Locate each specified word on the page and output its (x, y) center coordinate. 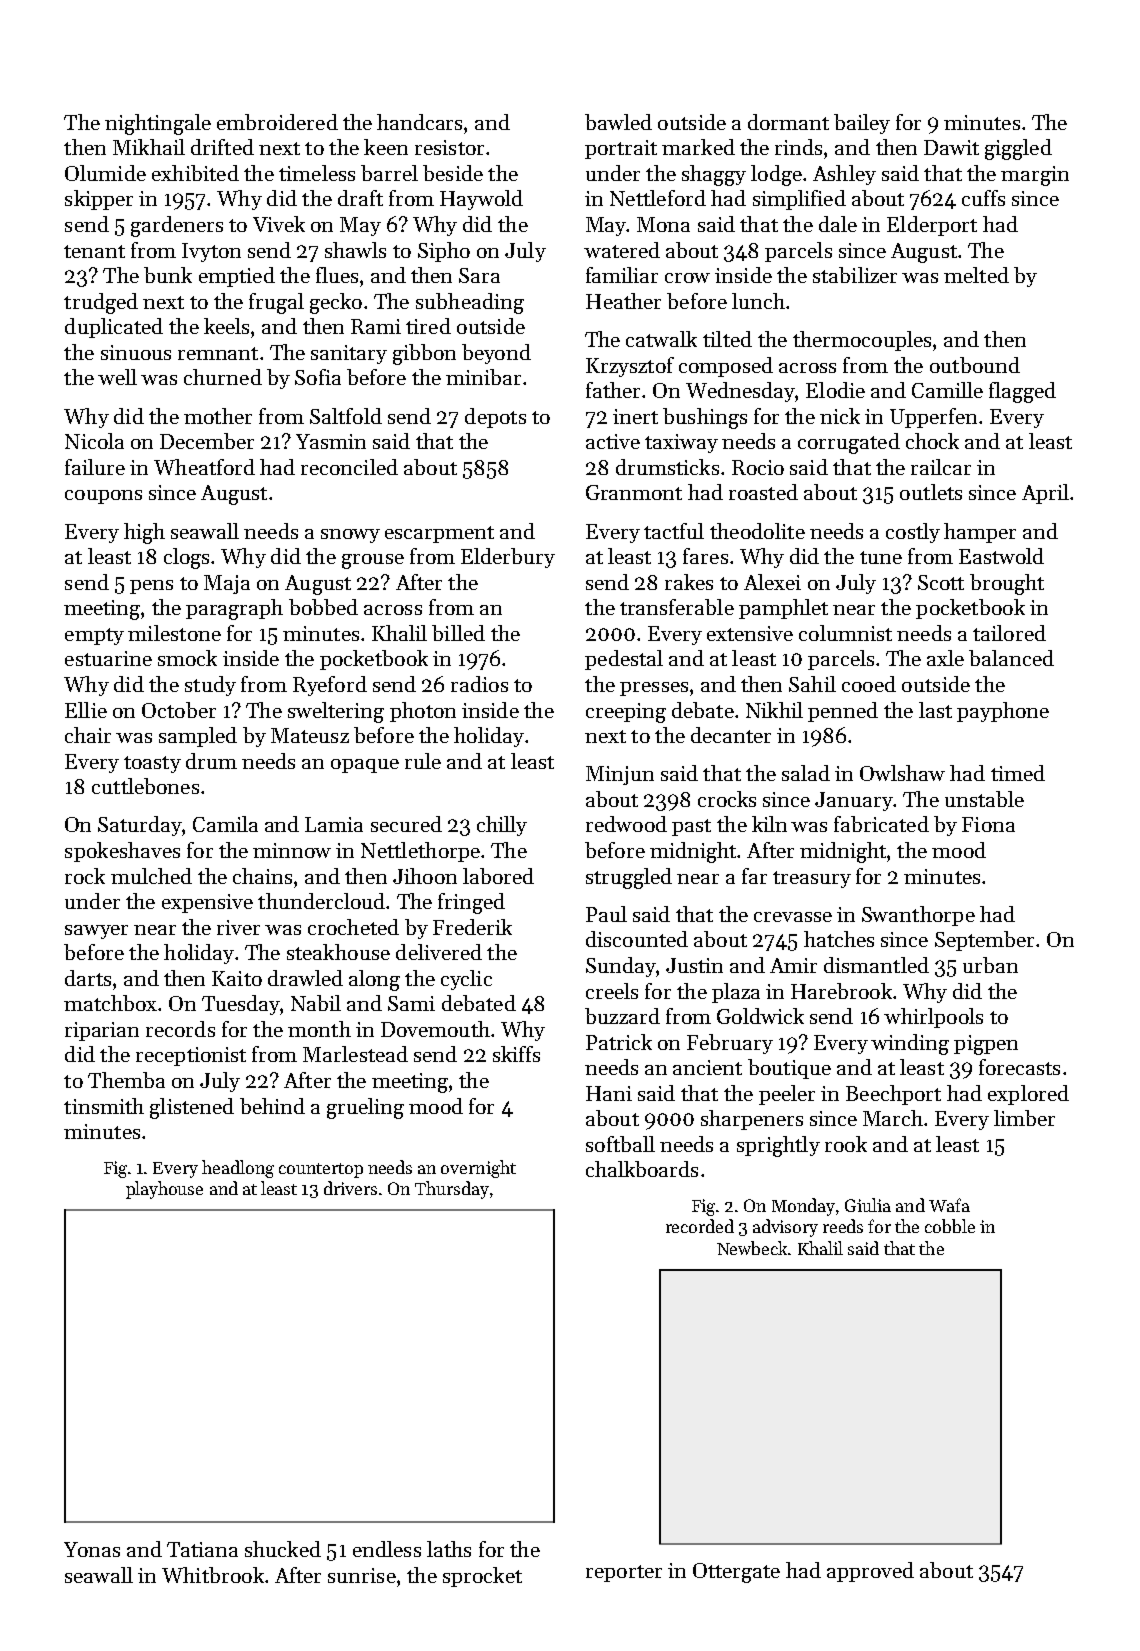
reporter (624, 1573)
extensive (750, 633)
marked (698, 147)
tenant (94, 251)
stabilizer (855, 275)
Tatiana (202, 1549)
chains (262, 876)
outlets (931, 492)
